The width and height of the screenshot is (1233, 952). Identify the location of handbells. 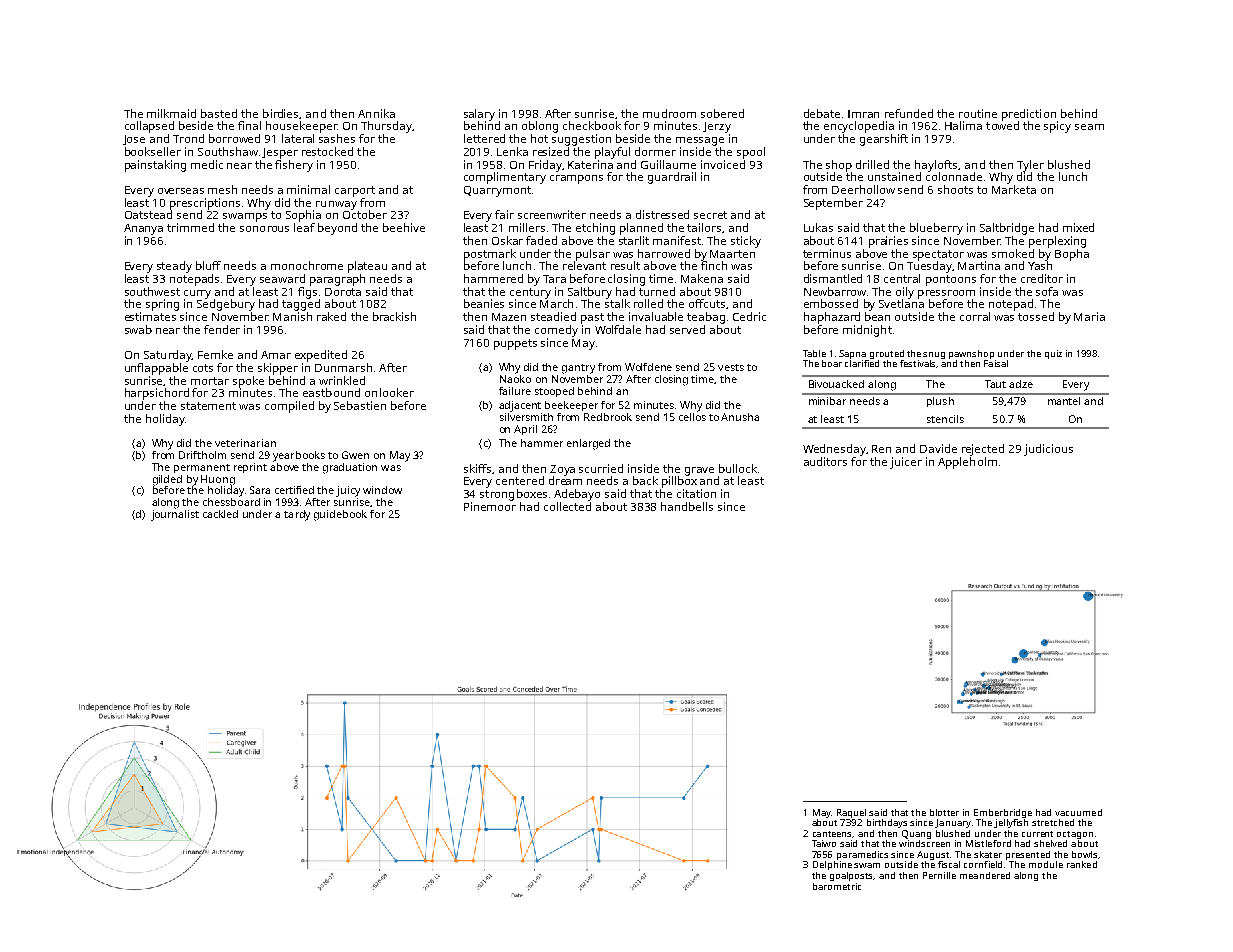
(687, 506).
